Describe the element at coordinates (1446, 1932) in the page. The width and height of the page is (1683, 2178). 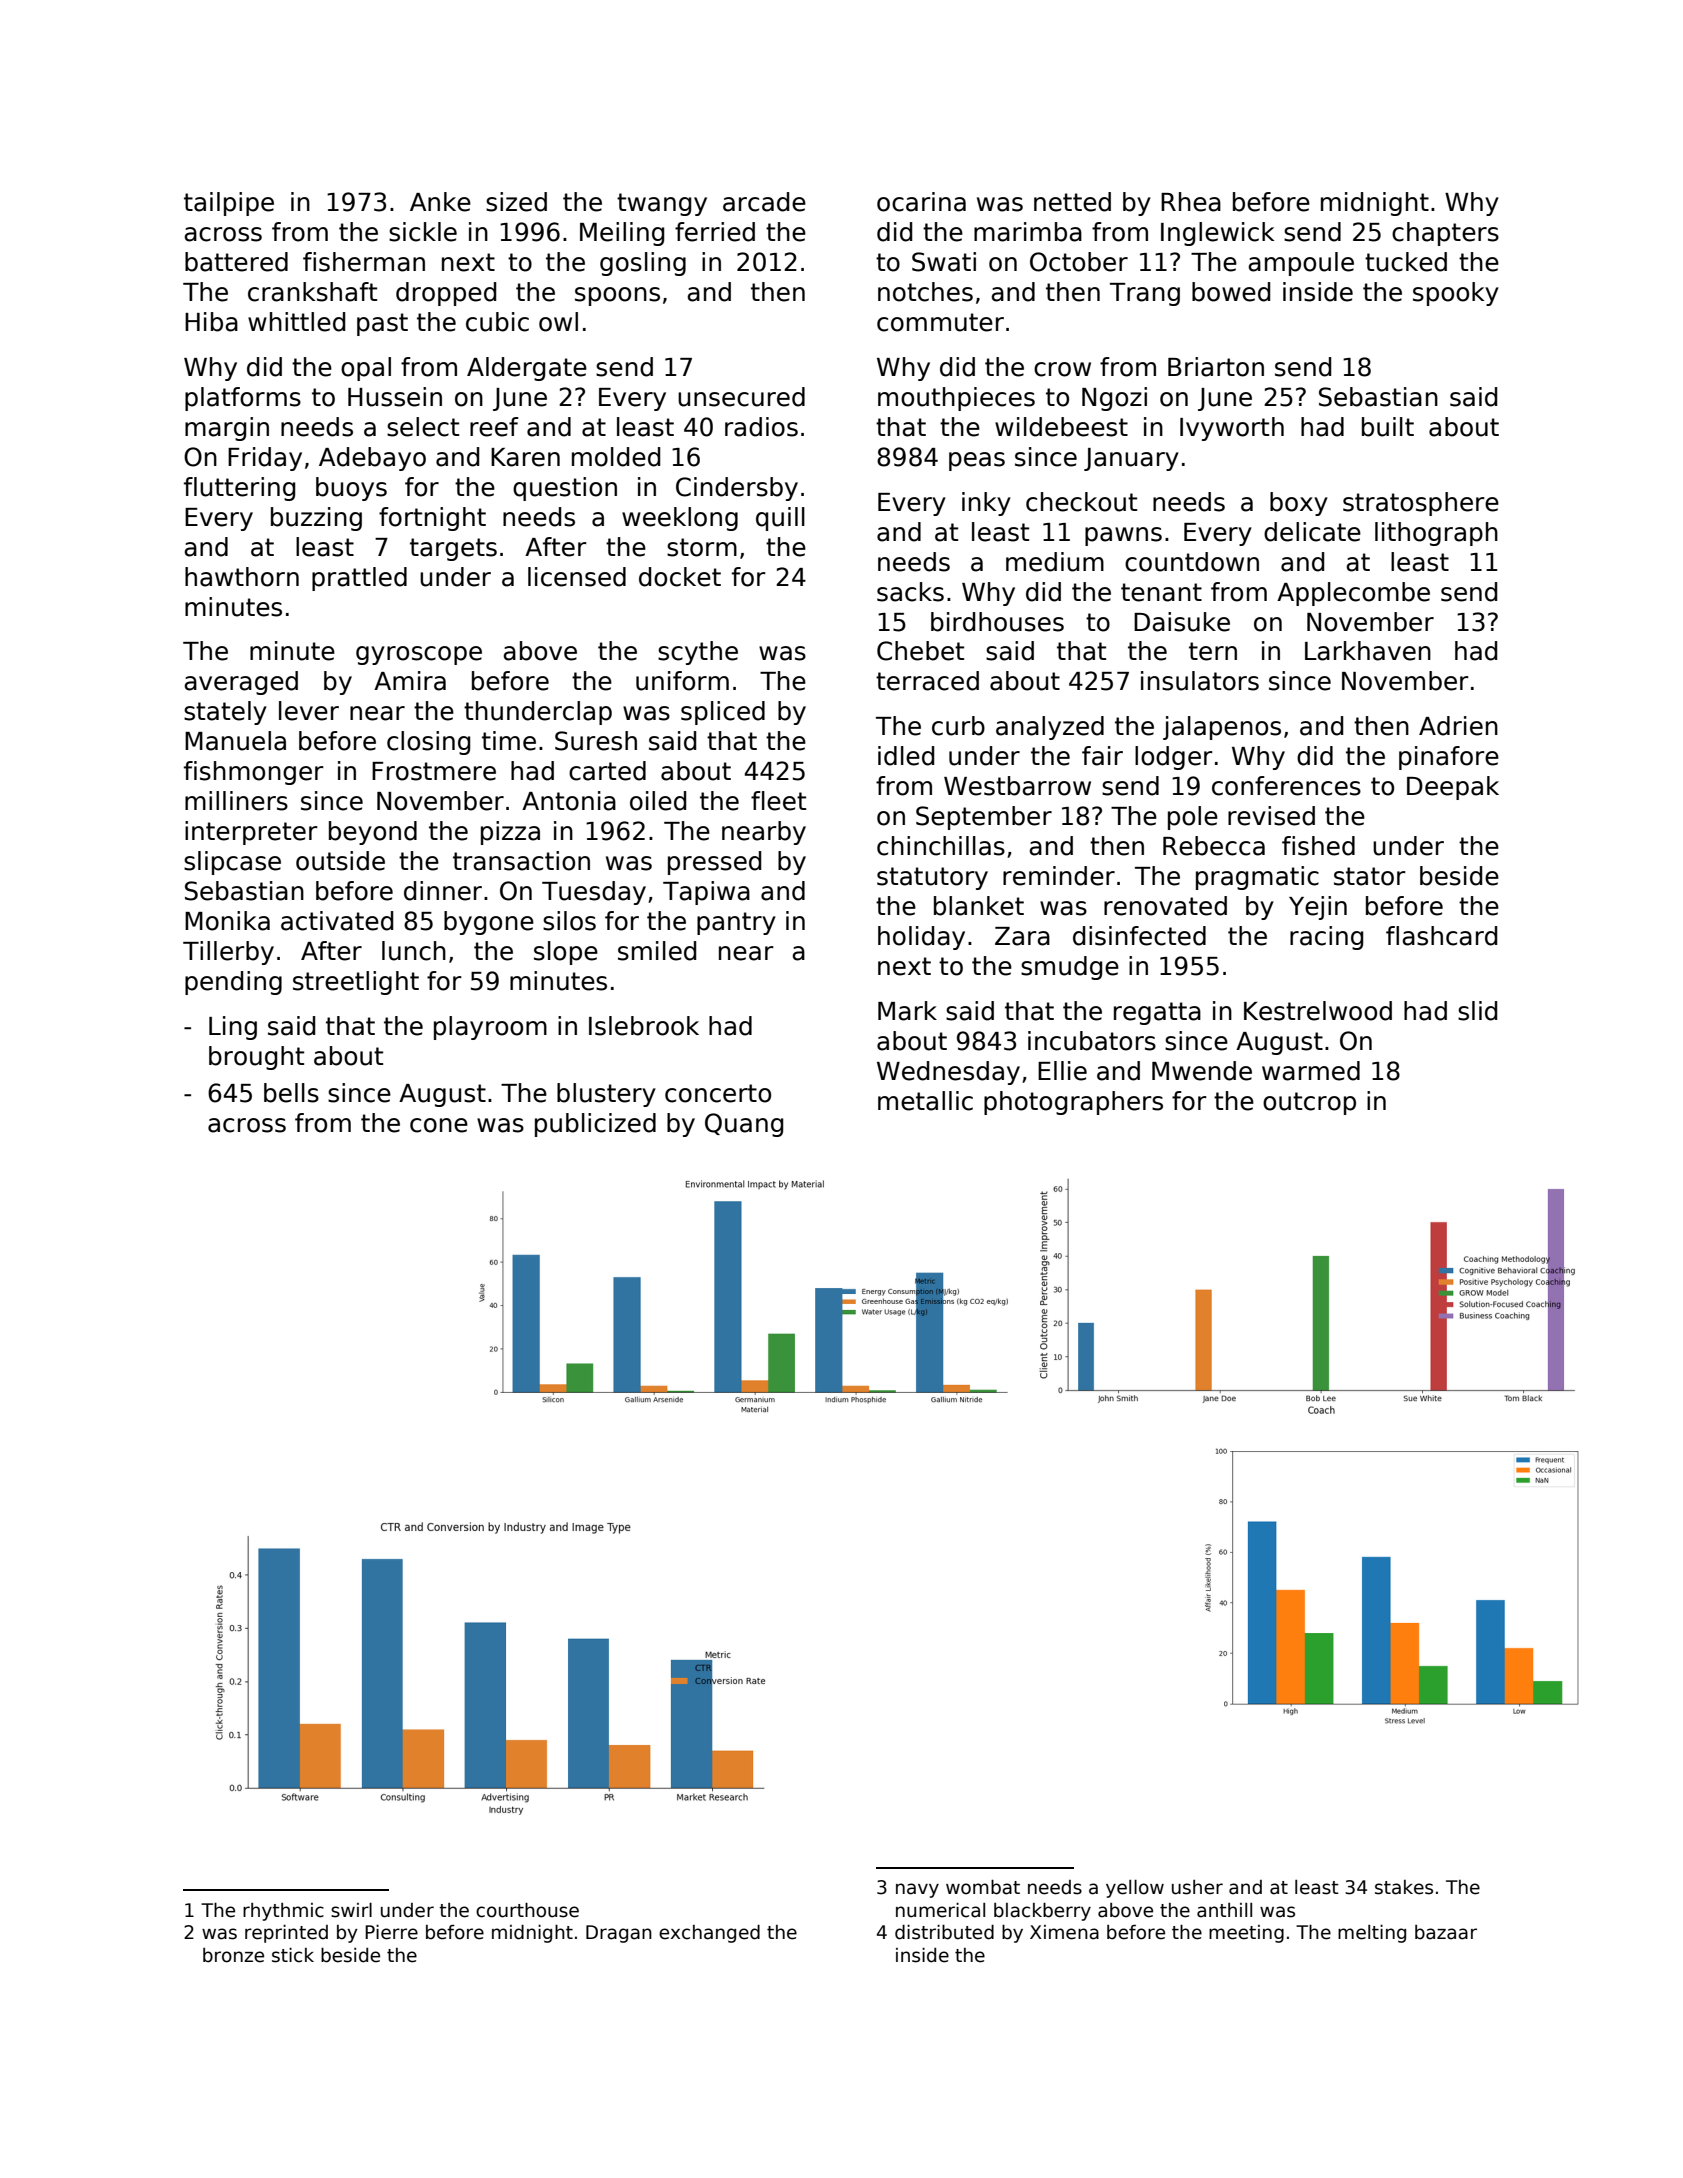
I see `bazaar` at that location.
